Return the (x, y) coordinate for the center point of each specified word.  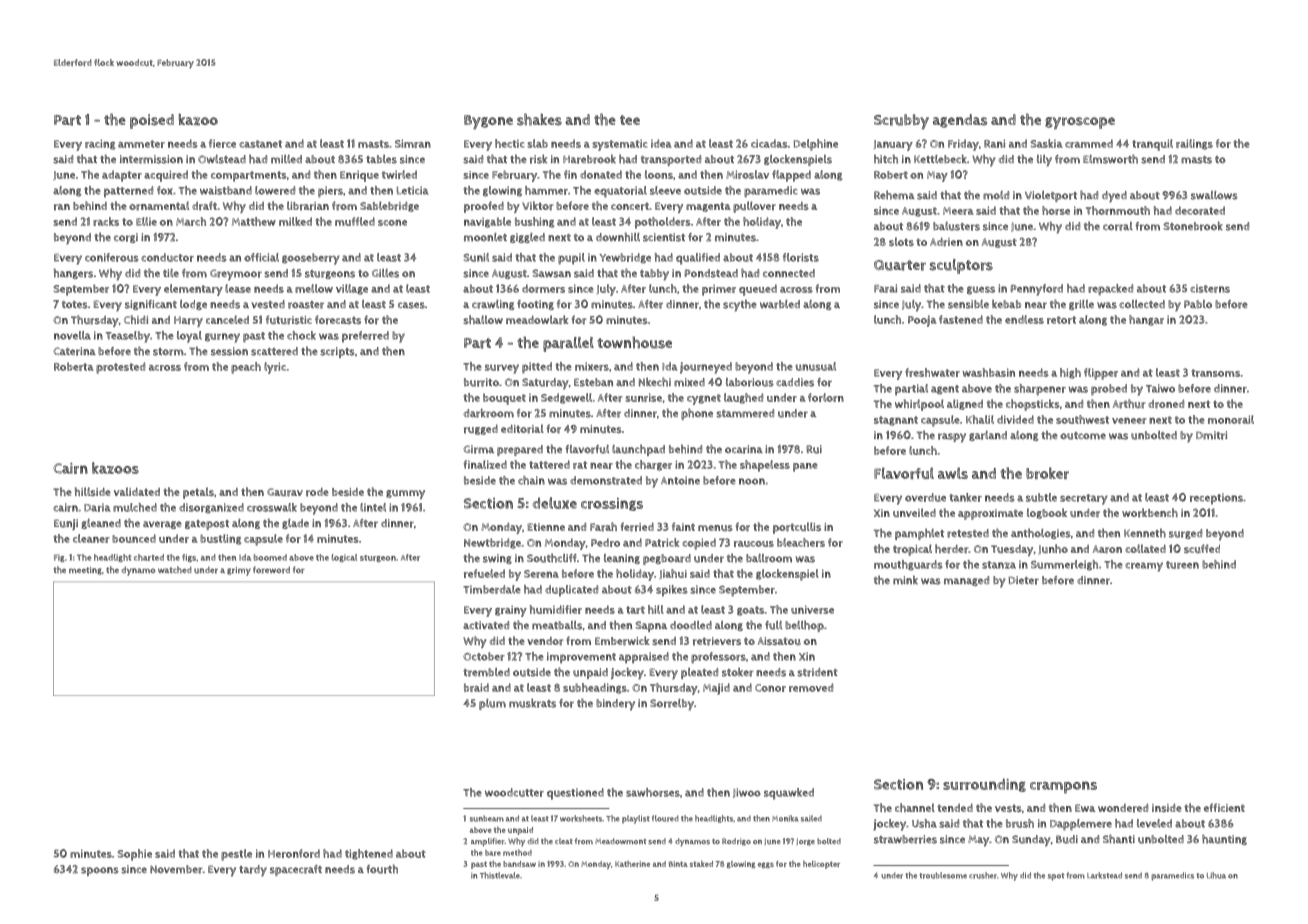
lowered (275, 190)
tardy (253, 871)
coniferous (112, 257)
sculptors (961, 266)
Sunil (476, 257)
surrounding (984, 785)
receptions (1216, 499)
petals (198, 493)
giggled (527, 238)
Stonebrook (1193, 226)
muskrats (532, 703)
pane (805, 467)
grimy (239, 571)
